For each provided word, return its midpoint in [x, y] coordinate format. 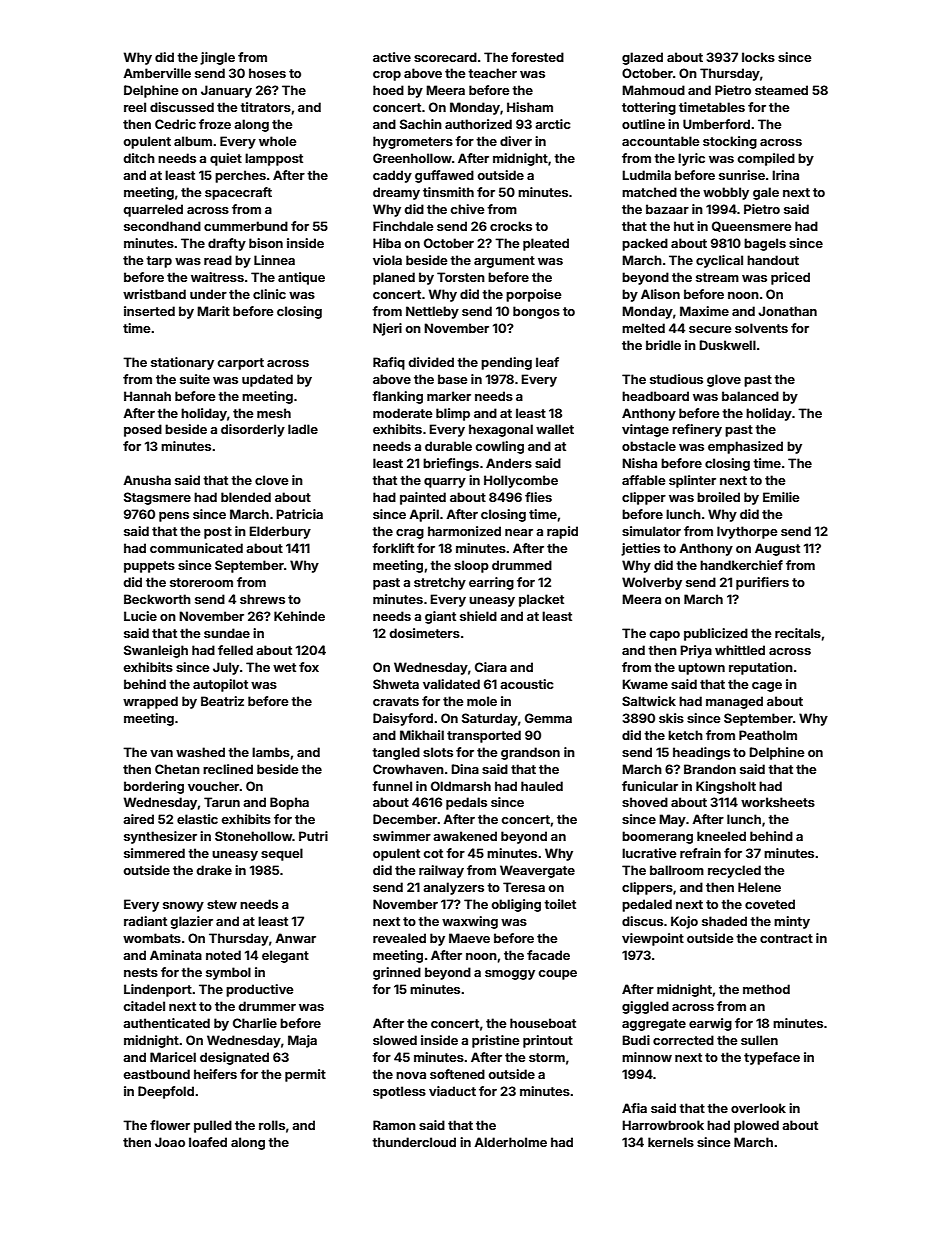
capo [664, 636]
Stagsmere [157, 498]
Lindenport [158, 990]
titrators [265, 107]
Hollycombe [521, 481]
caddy [392, 176]
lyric [691, 159]
